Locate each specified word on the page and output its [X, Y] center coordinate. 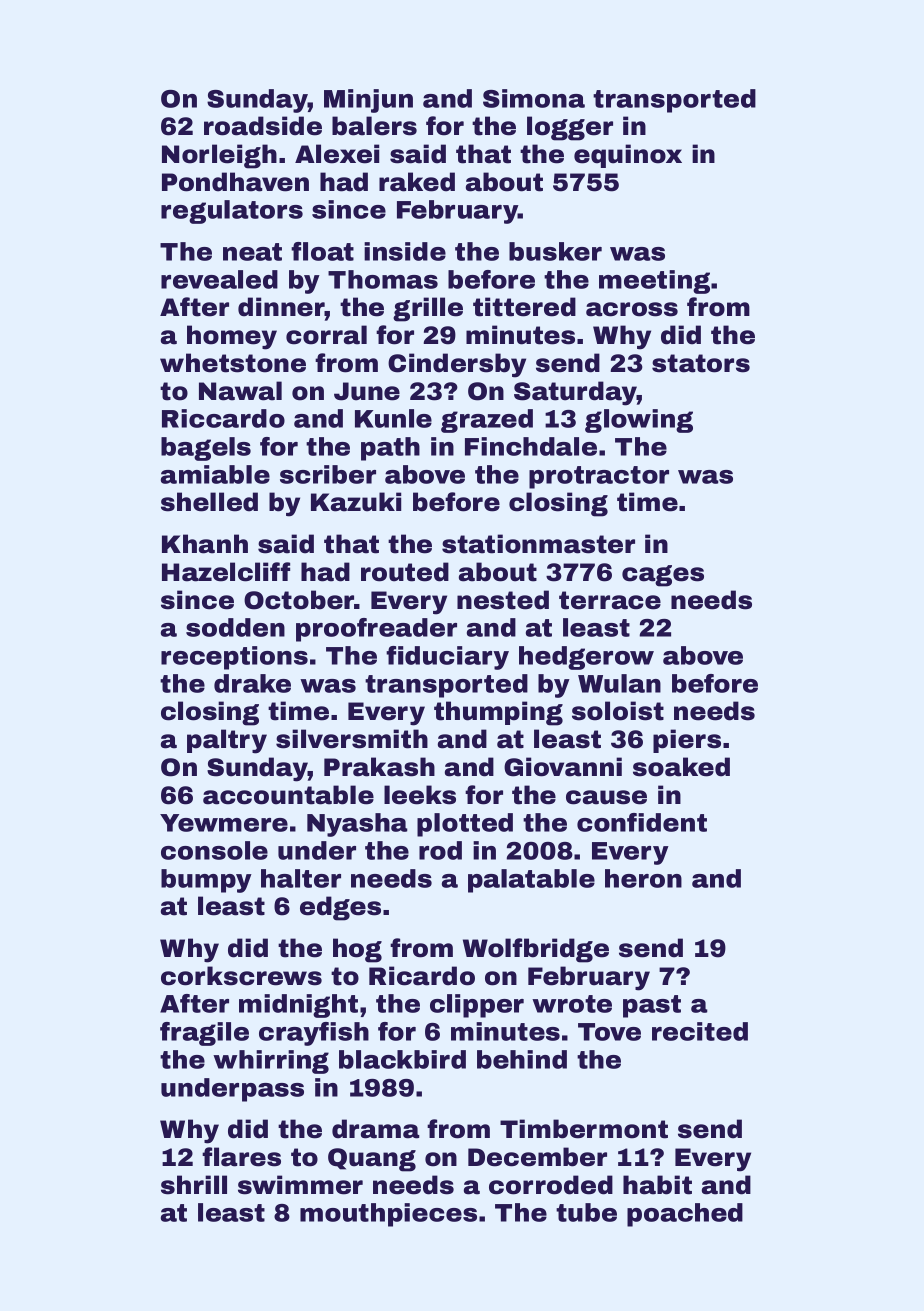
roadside [263, 126]
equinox [628, 156]
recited [700, 1031]
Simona [534, 98]
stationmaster [538, 544]
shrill [194, 1185]
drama [376, 1129]
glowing [639, 421]
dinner [281, 307]
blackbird [402, 1059]
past [652, 1006]
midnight [298, 1006]
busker [555, 251]
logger [570, 128]
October [299, 600]
